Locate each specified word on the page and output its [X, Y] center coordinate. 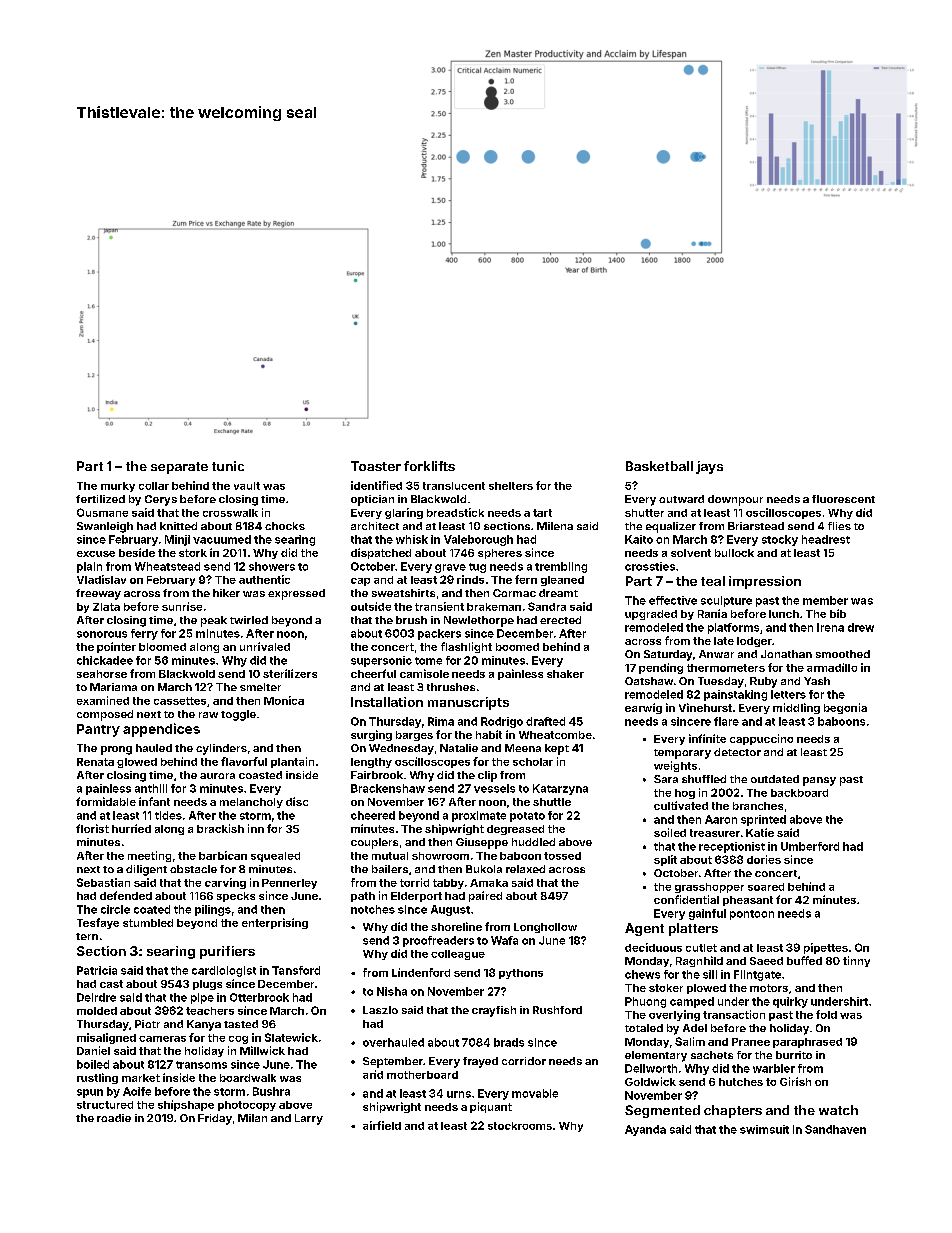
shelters [511, 486]
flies [839, 526]
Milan [252, 1118]
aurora [217, 776]
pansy [819, 781]
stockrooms [520, 1126]
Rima [441, 721]
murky [118, 487]
